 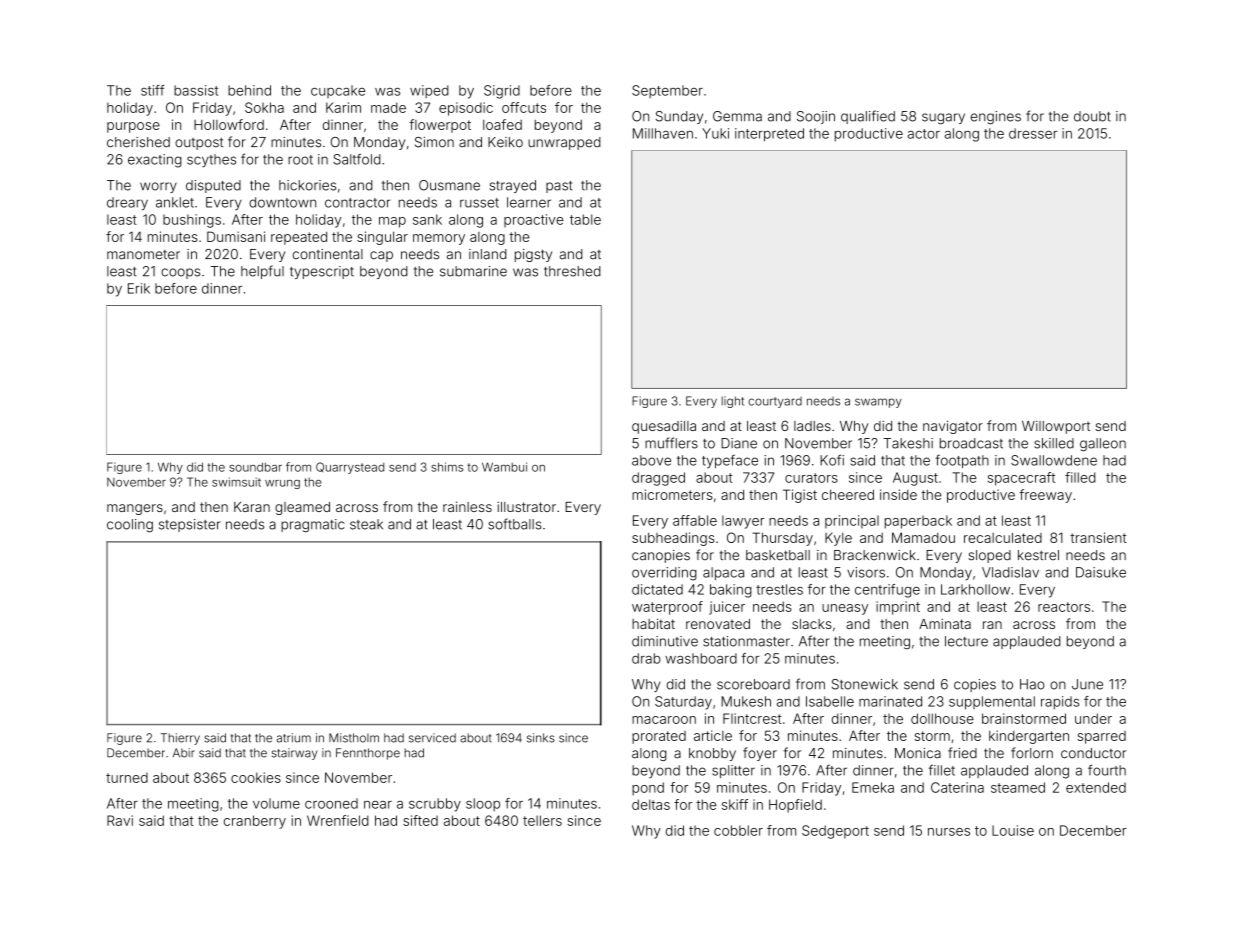 What do you see at coordinates (769, 135) in the document?
I see `interpreted` at bounding box center [769, 135].
